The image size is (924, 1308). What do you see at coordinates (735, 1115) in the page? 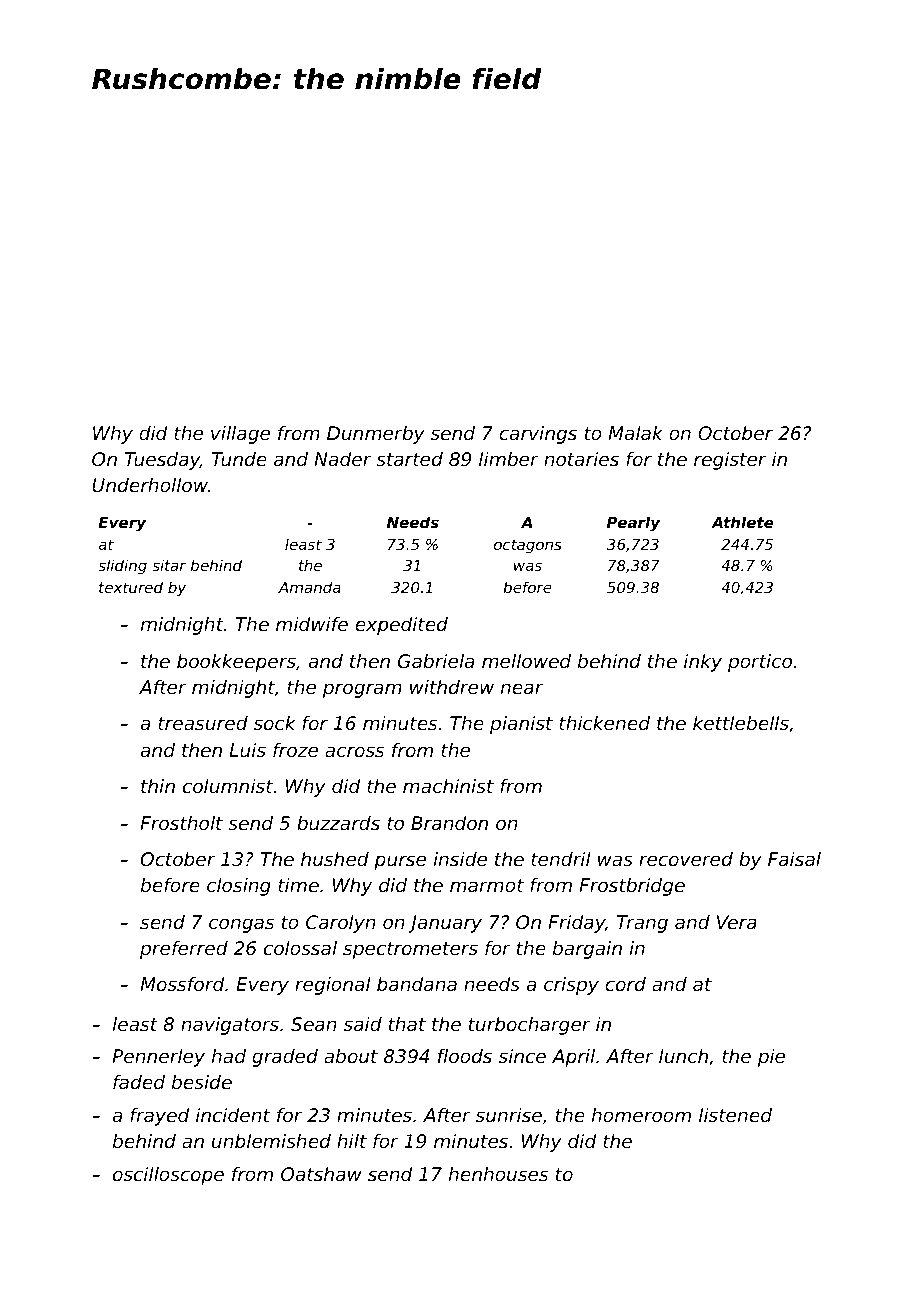
I see `listened` at bounding box center [735, 1115].
